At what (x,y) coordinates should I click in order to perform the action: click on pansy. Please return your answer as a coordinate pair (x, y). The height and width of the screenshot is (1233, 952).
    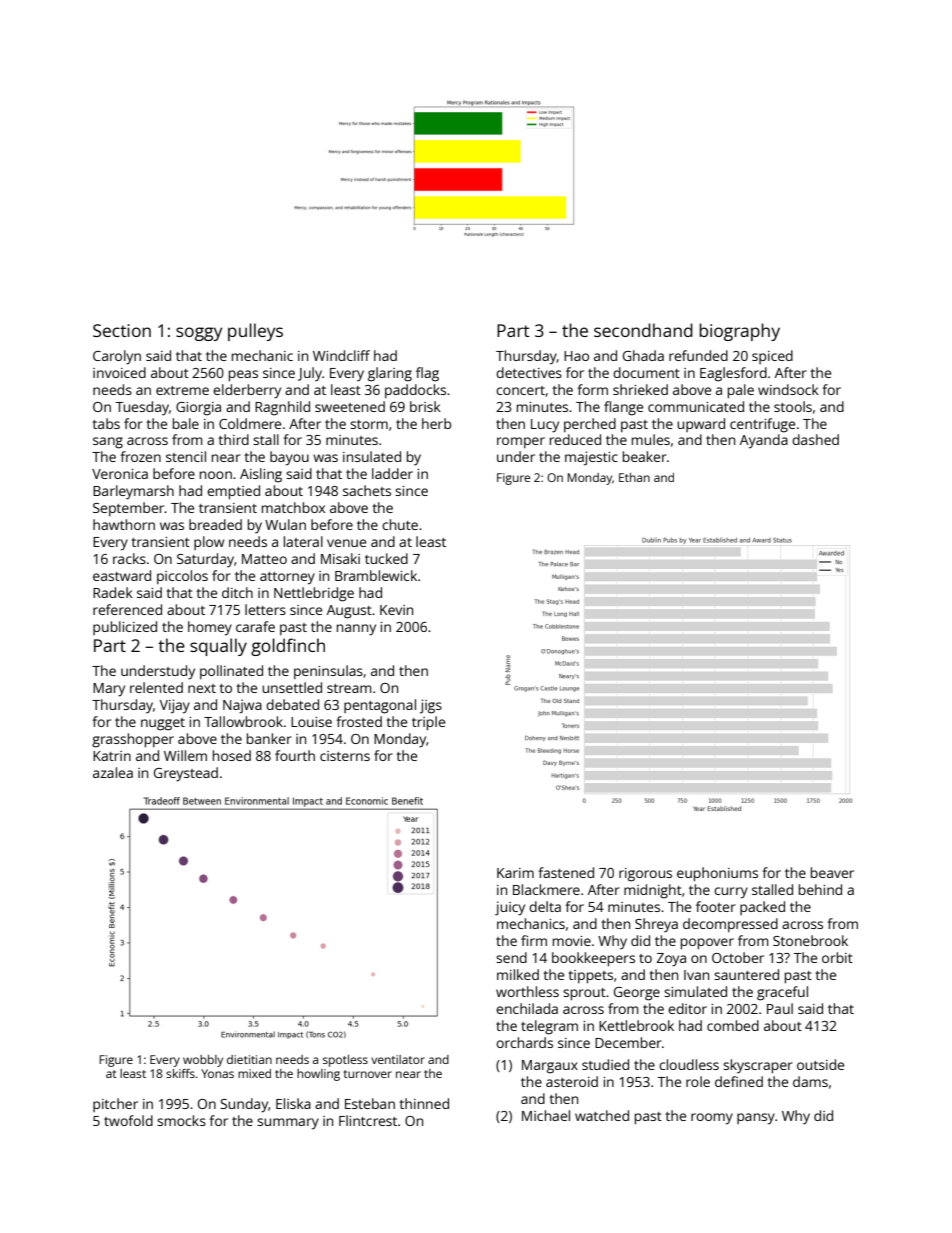
    Looking at the image, I should click on (756, 1119).
